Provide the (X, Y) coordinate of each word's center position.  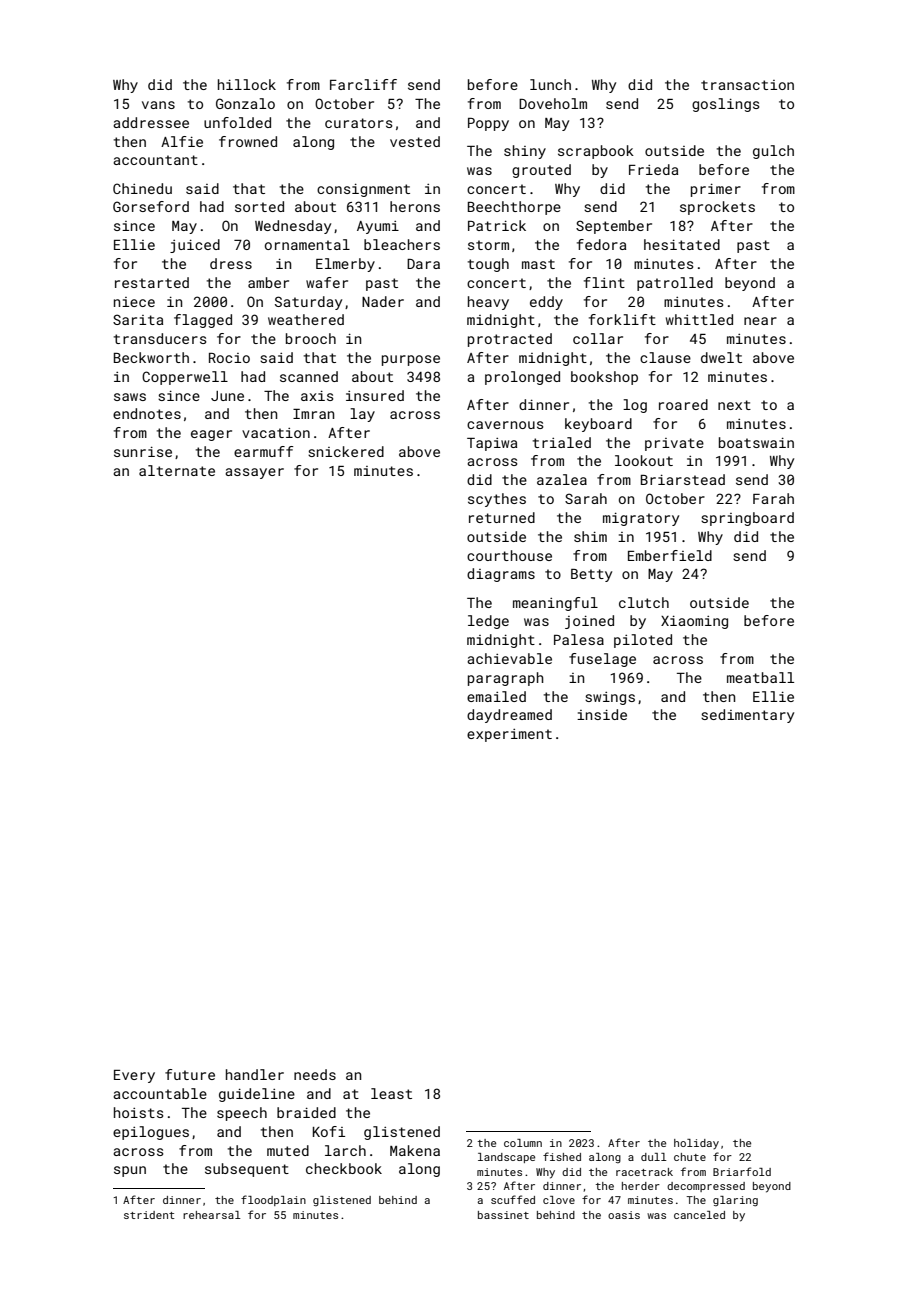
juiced (195, 246)
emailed (496, 696)
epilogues (151, 1133)
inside (602, 714)
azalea (562, 479)
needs (315, 1074)
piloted (643, 641)
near (760, 321)
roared (683, 404)
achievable (509, 658)
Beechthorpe (514, 208)
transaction (747, 85)
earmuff (263, 451)
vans (158, 105)
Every (134, 1076)
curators (358, 123)
